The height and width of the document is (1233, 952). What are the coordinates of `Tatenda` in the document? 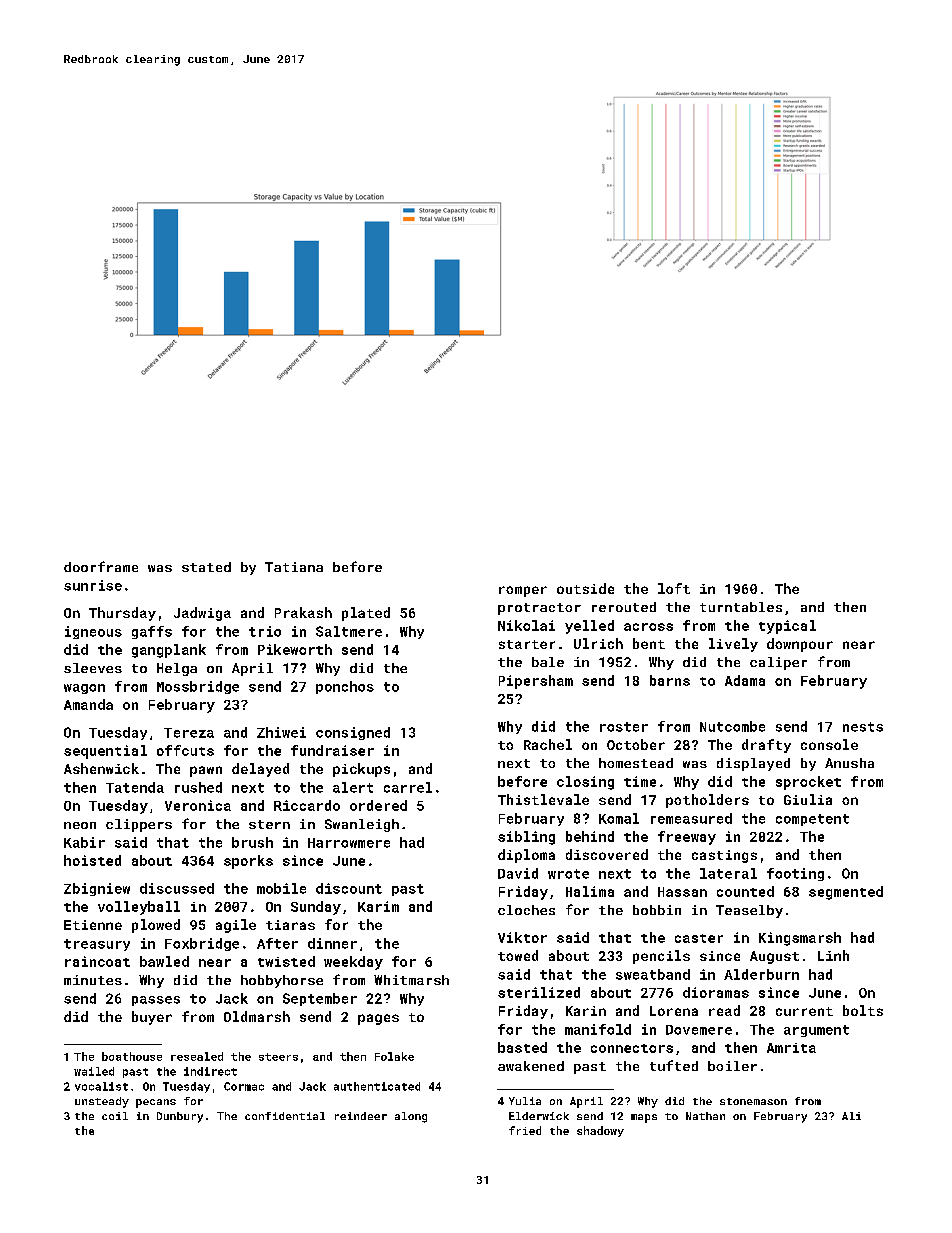 It's located at (135, 787).
